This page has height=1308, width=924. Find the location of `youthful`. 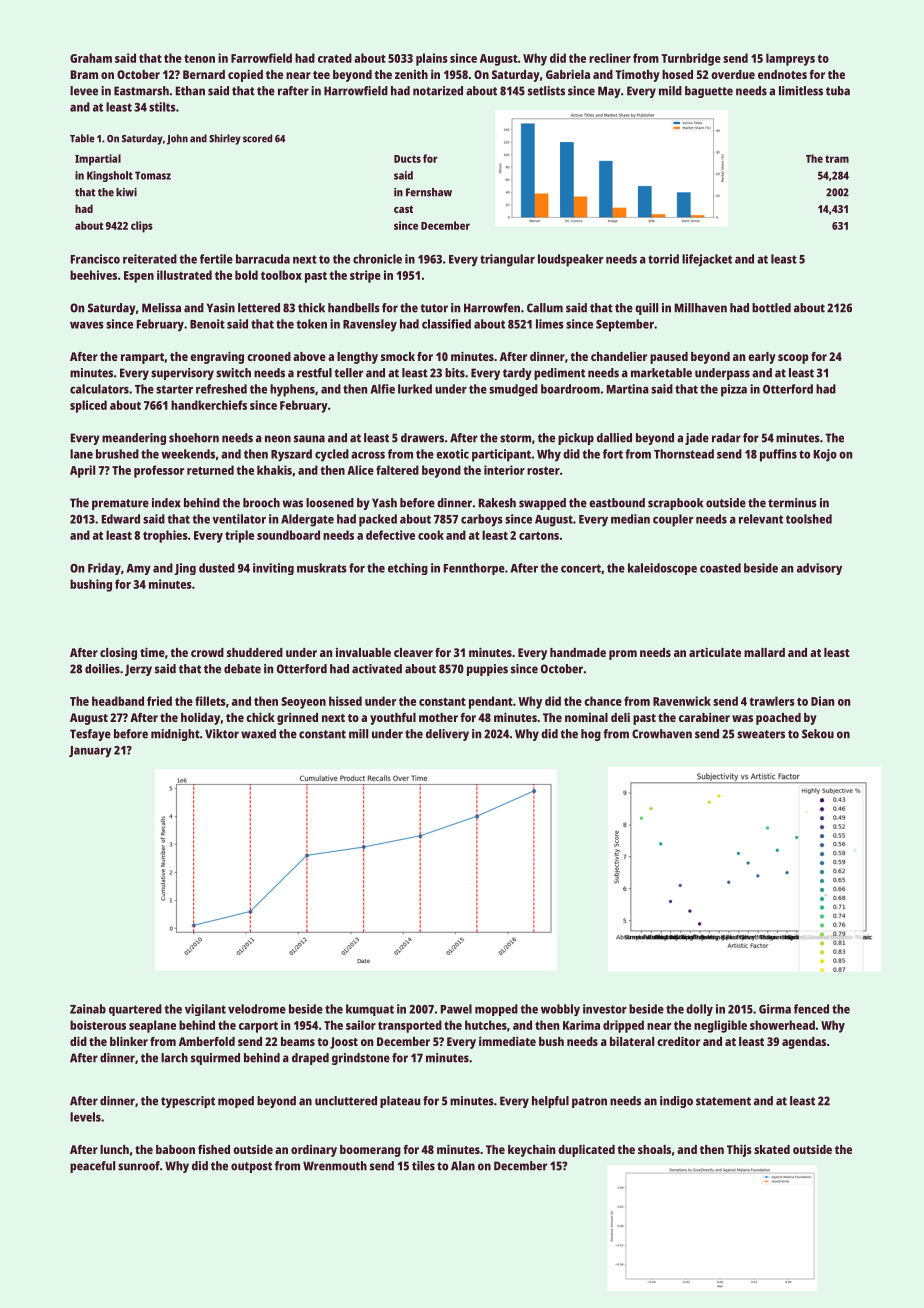

youthful is located at coordinates (393, 719).
